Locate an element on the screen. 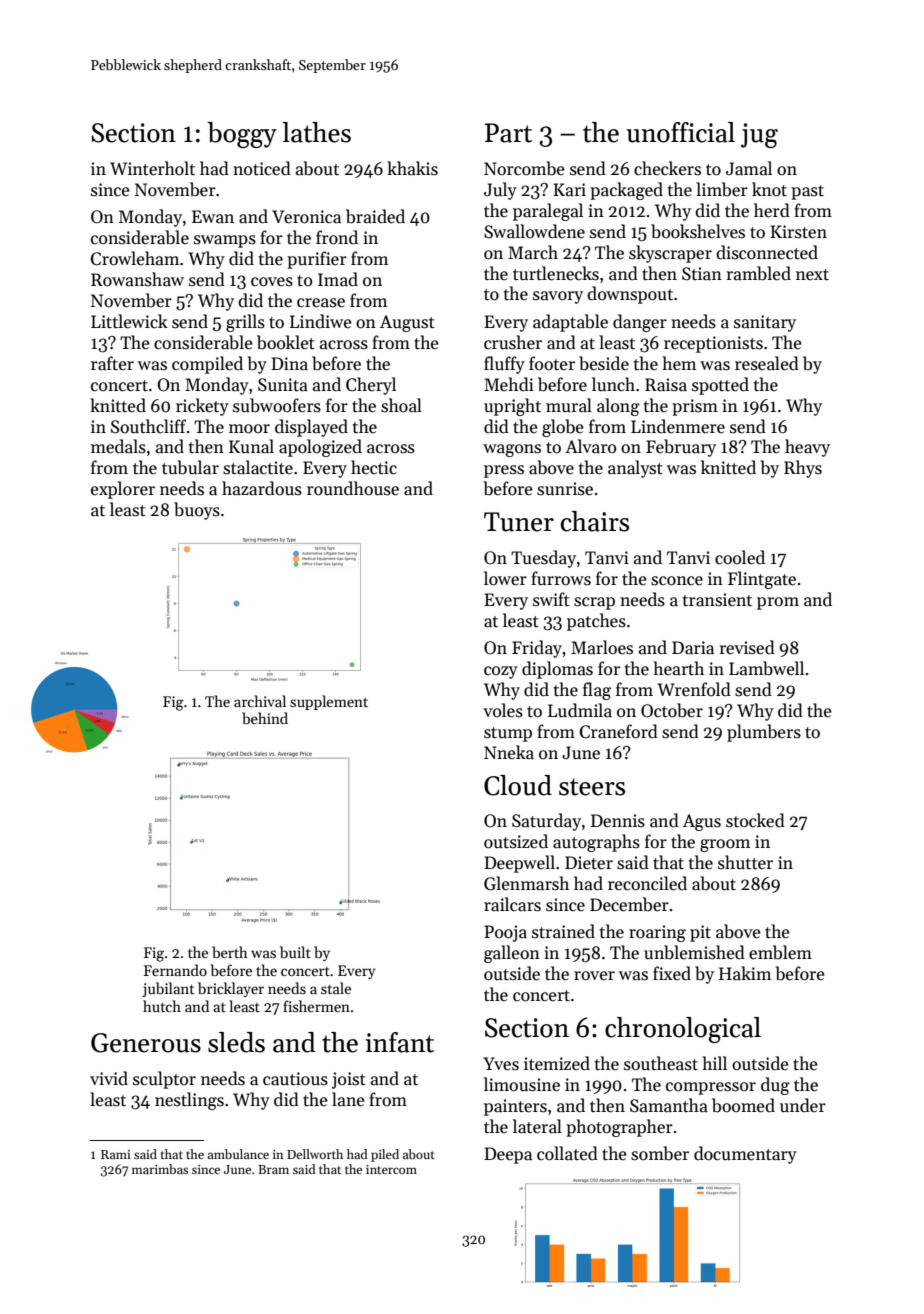 This screenshot has width=924, height=1314. unofficial is located at coordinates (681, 132).
